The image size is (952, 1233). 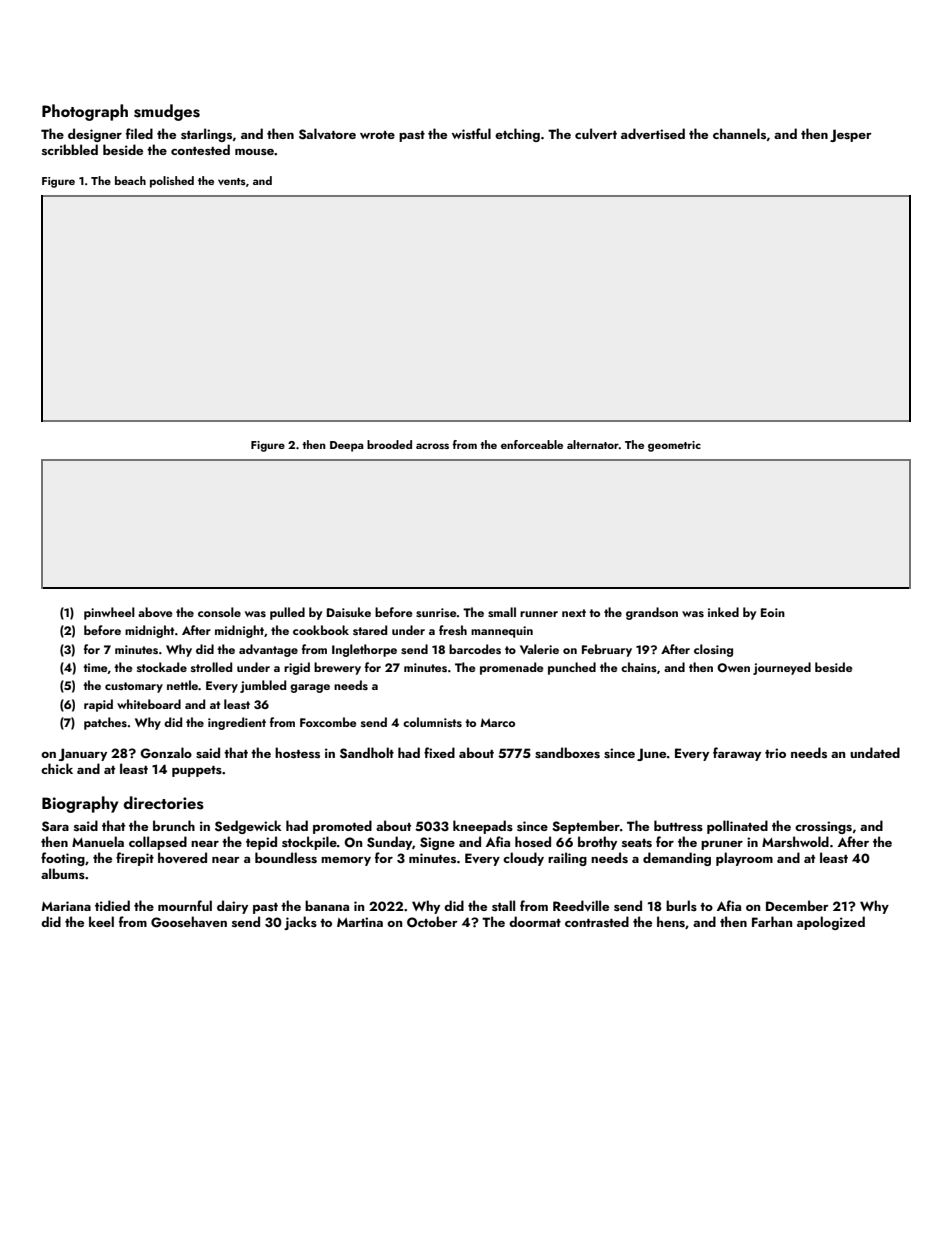 I want to click on Deepa, so click(x=347, y=446).
